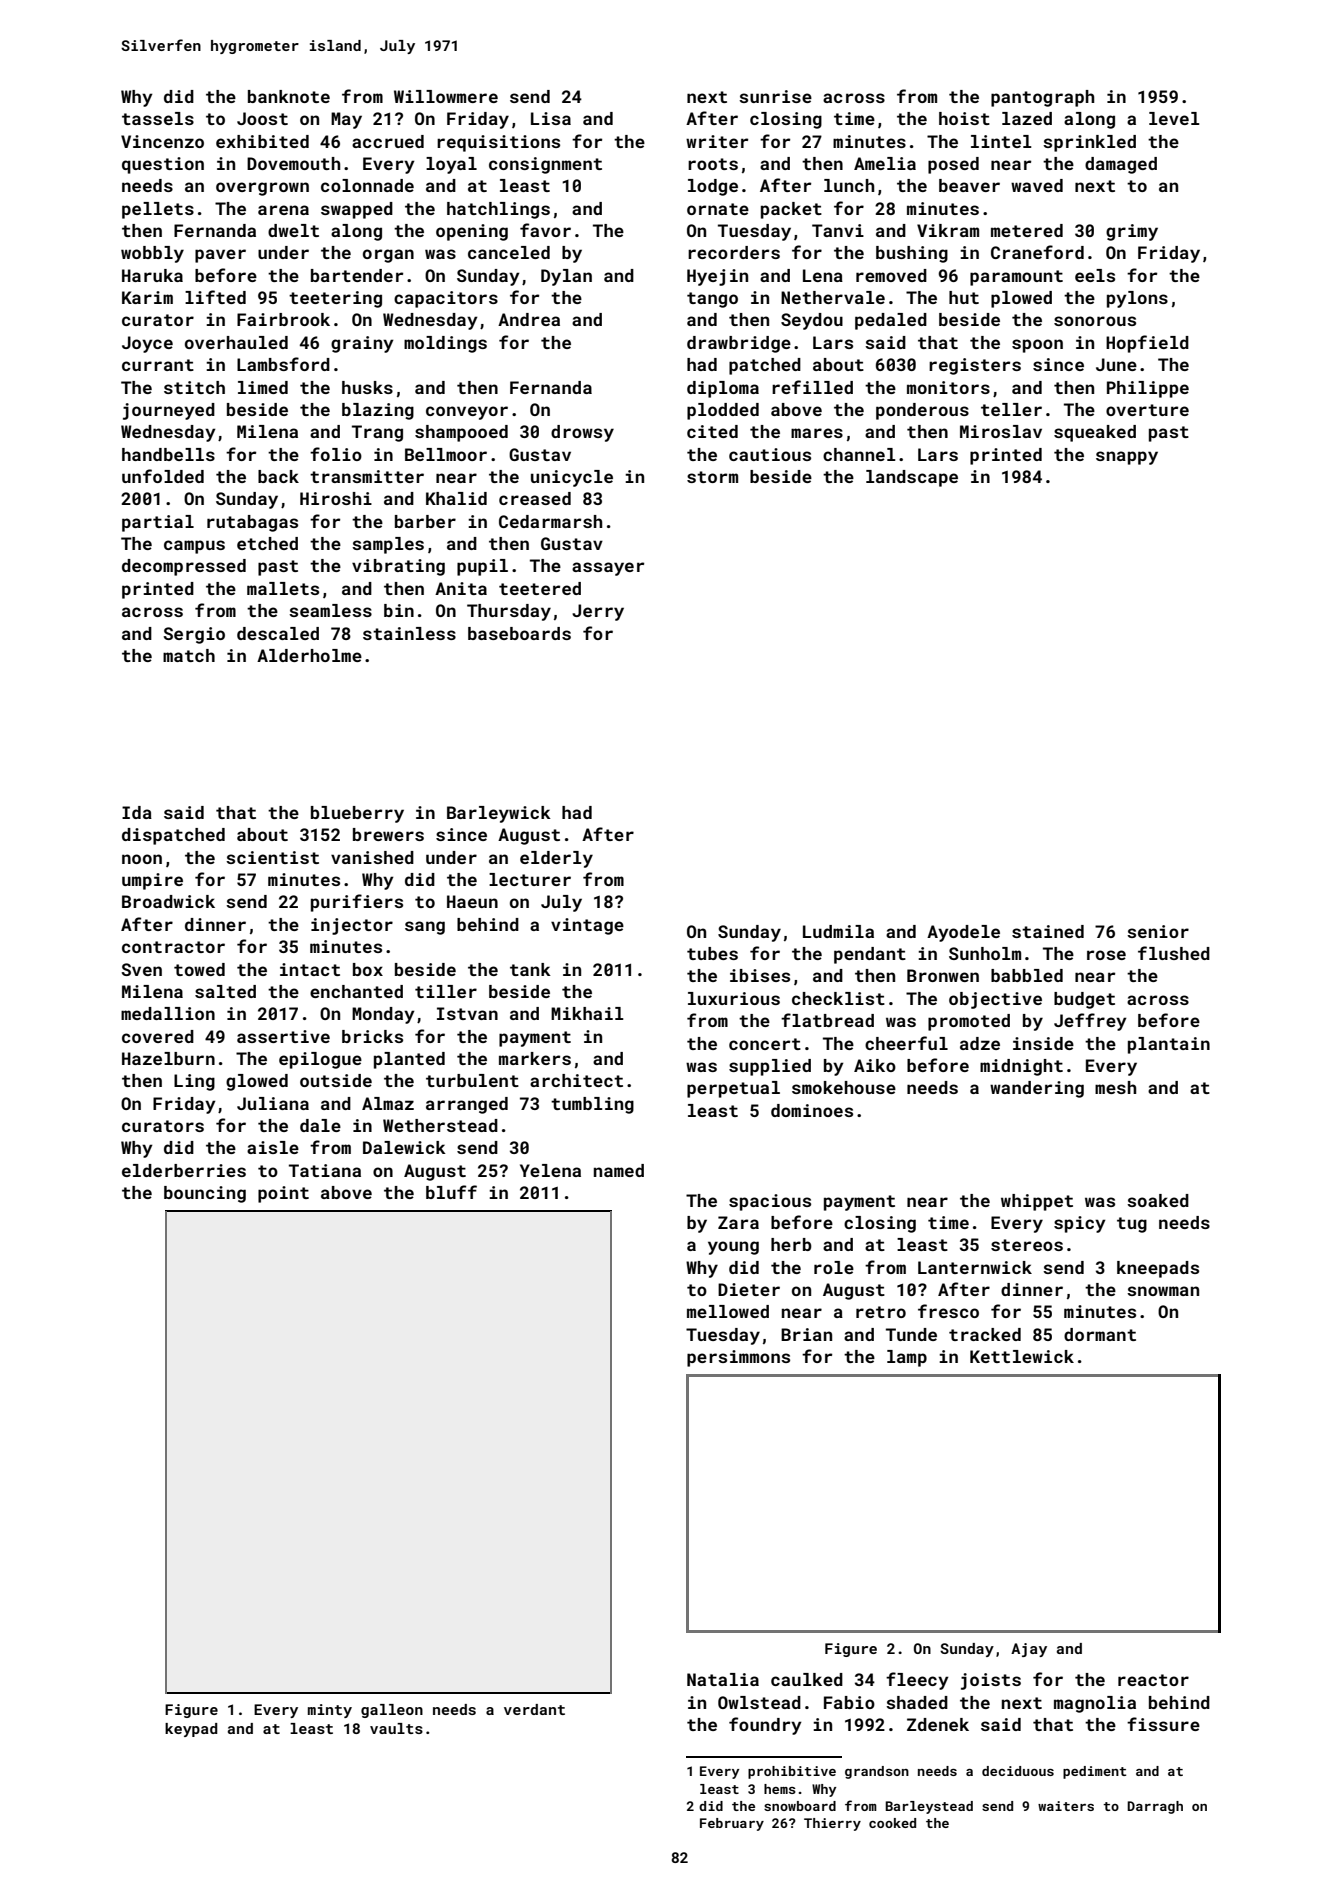  What do you see at coordinates (738, 1358) in the document?
I see `persimmons` at bounding box center [738, 1358].
